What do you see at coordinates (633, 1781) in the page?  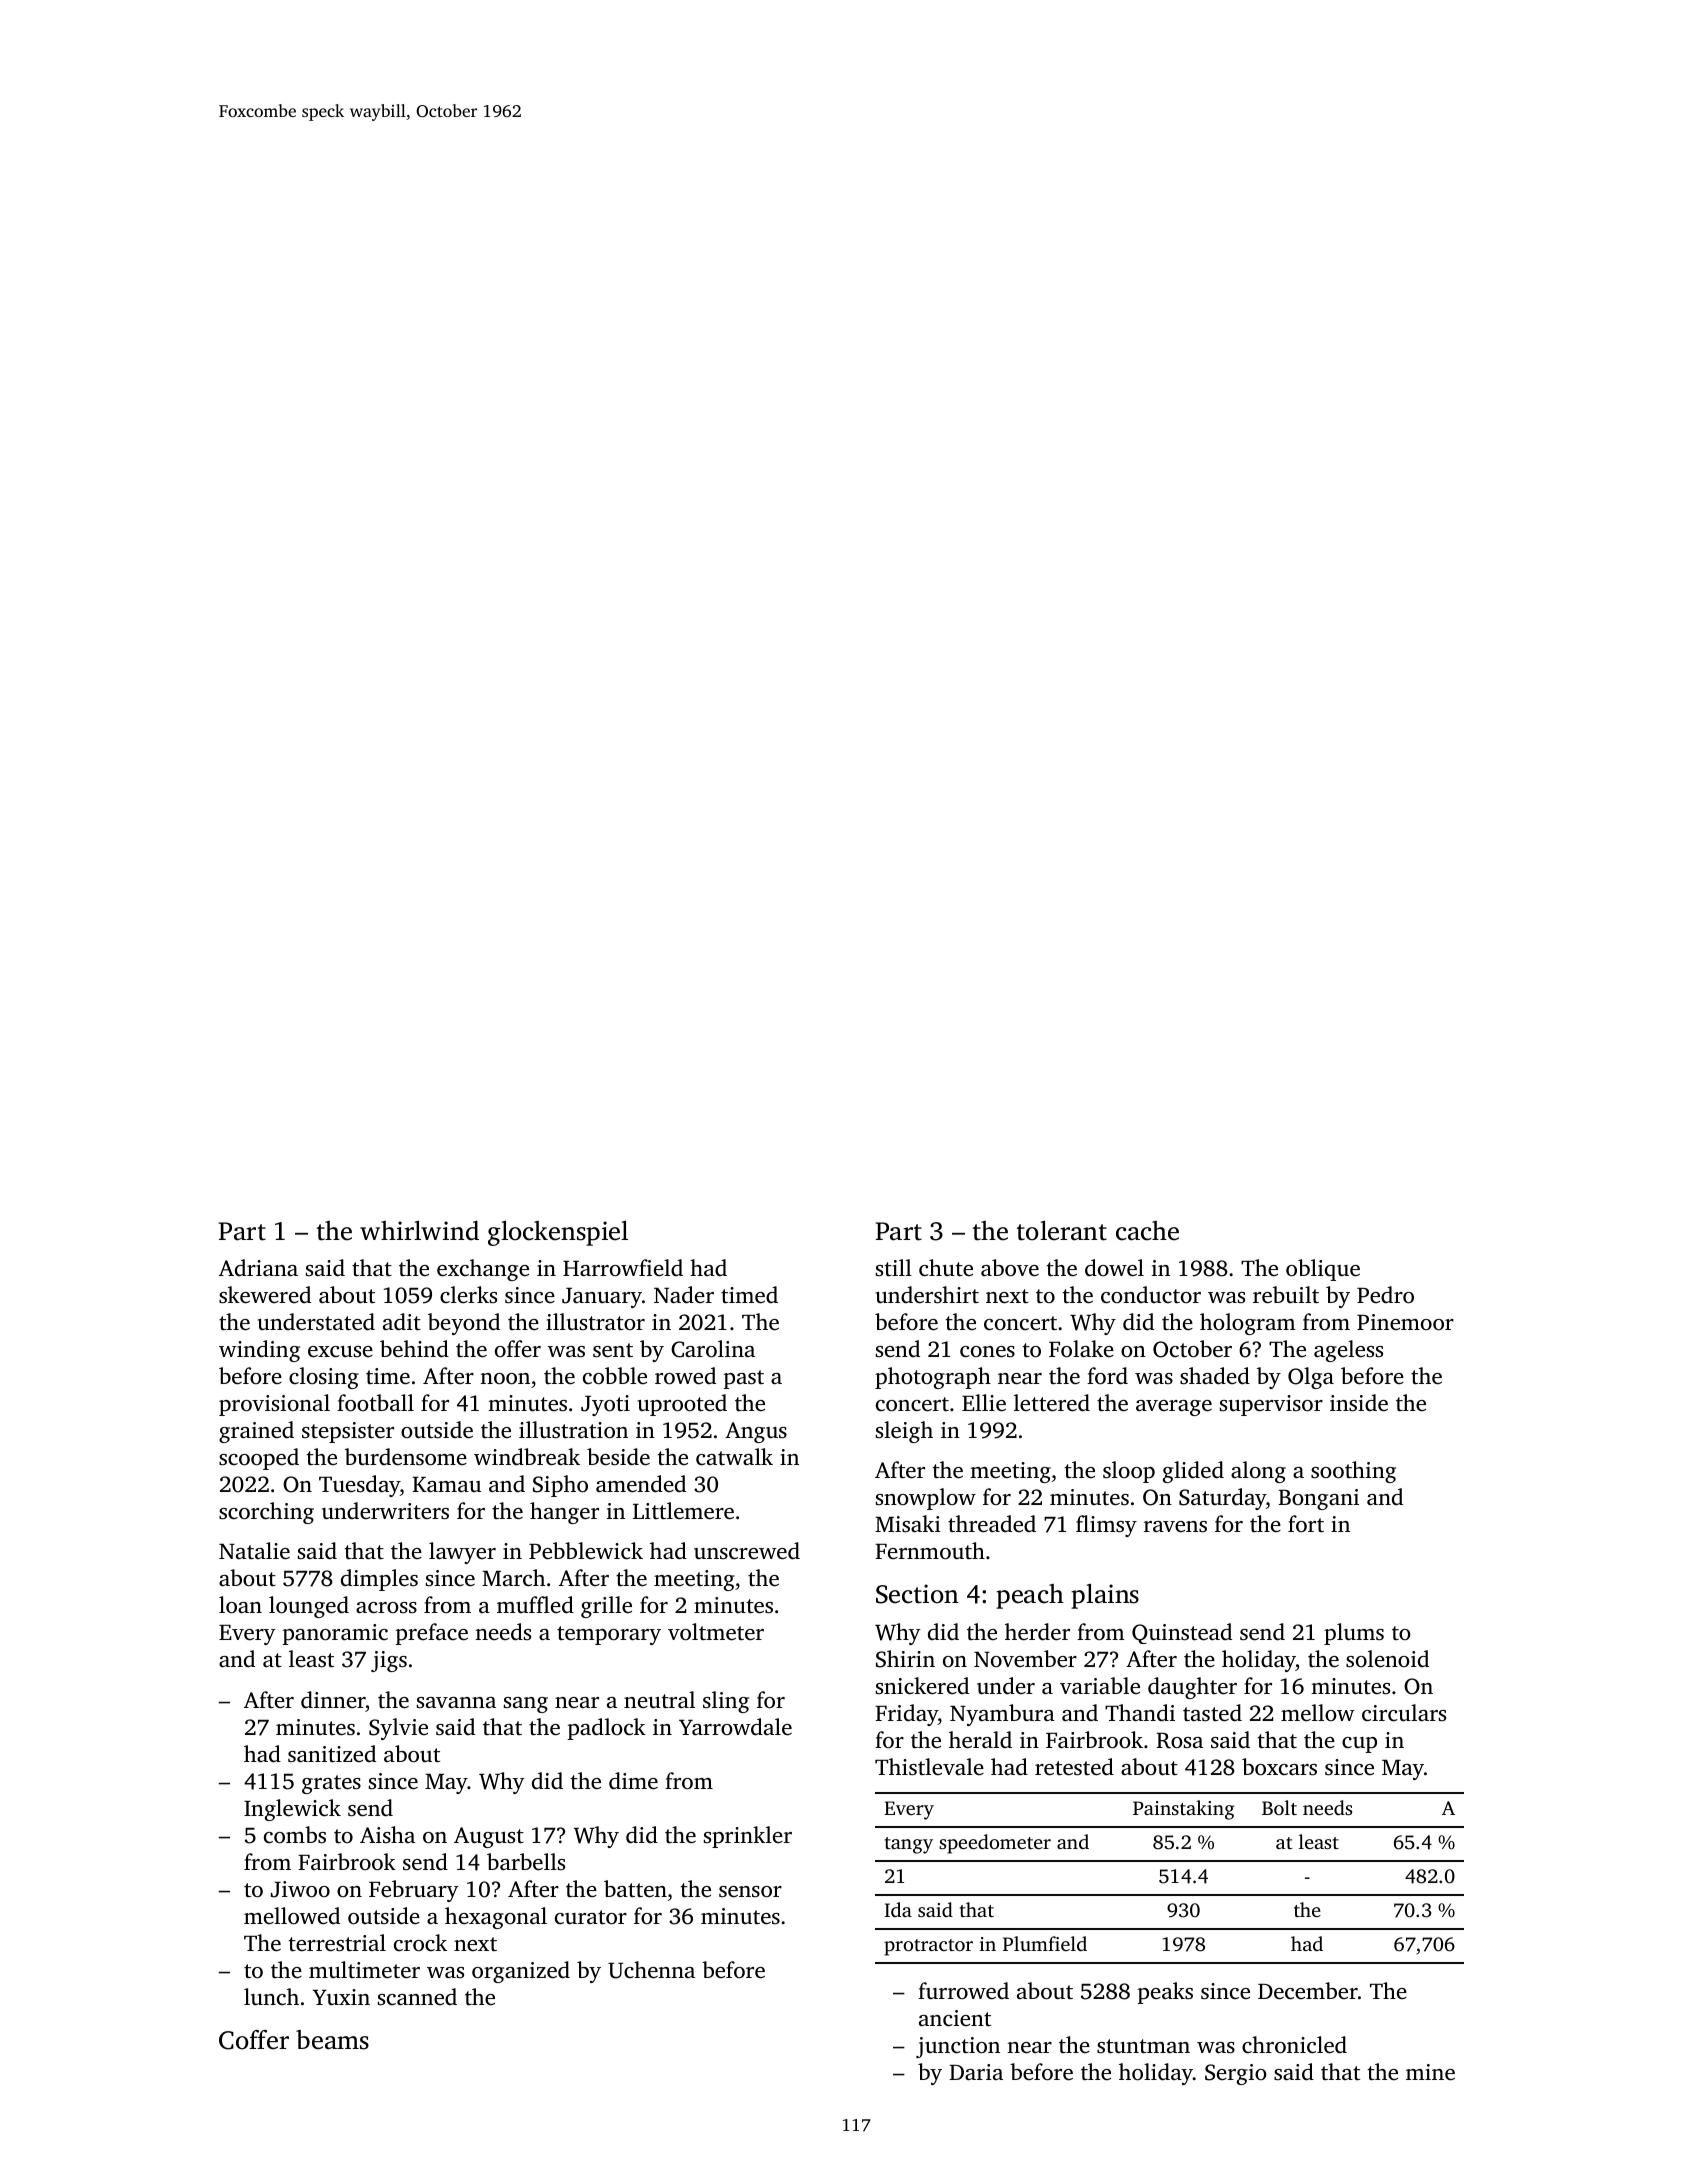 I see `dime` at bounding box center [633, 1781].
